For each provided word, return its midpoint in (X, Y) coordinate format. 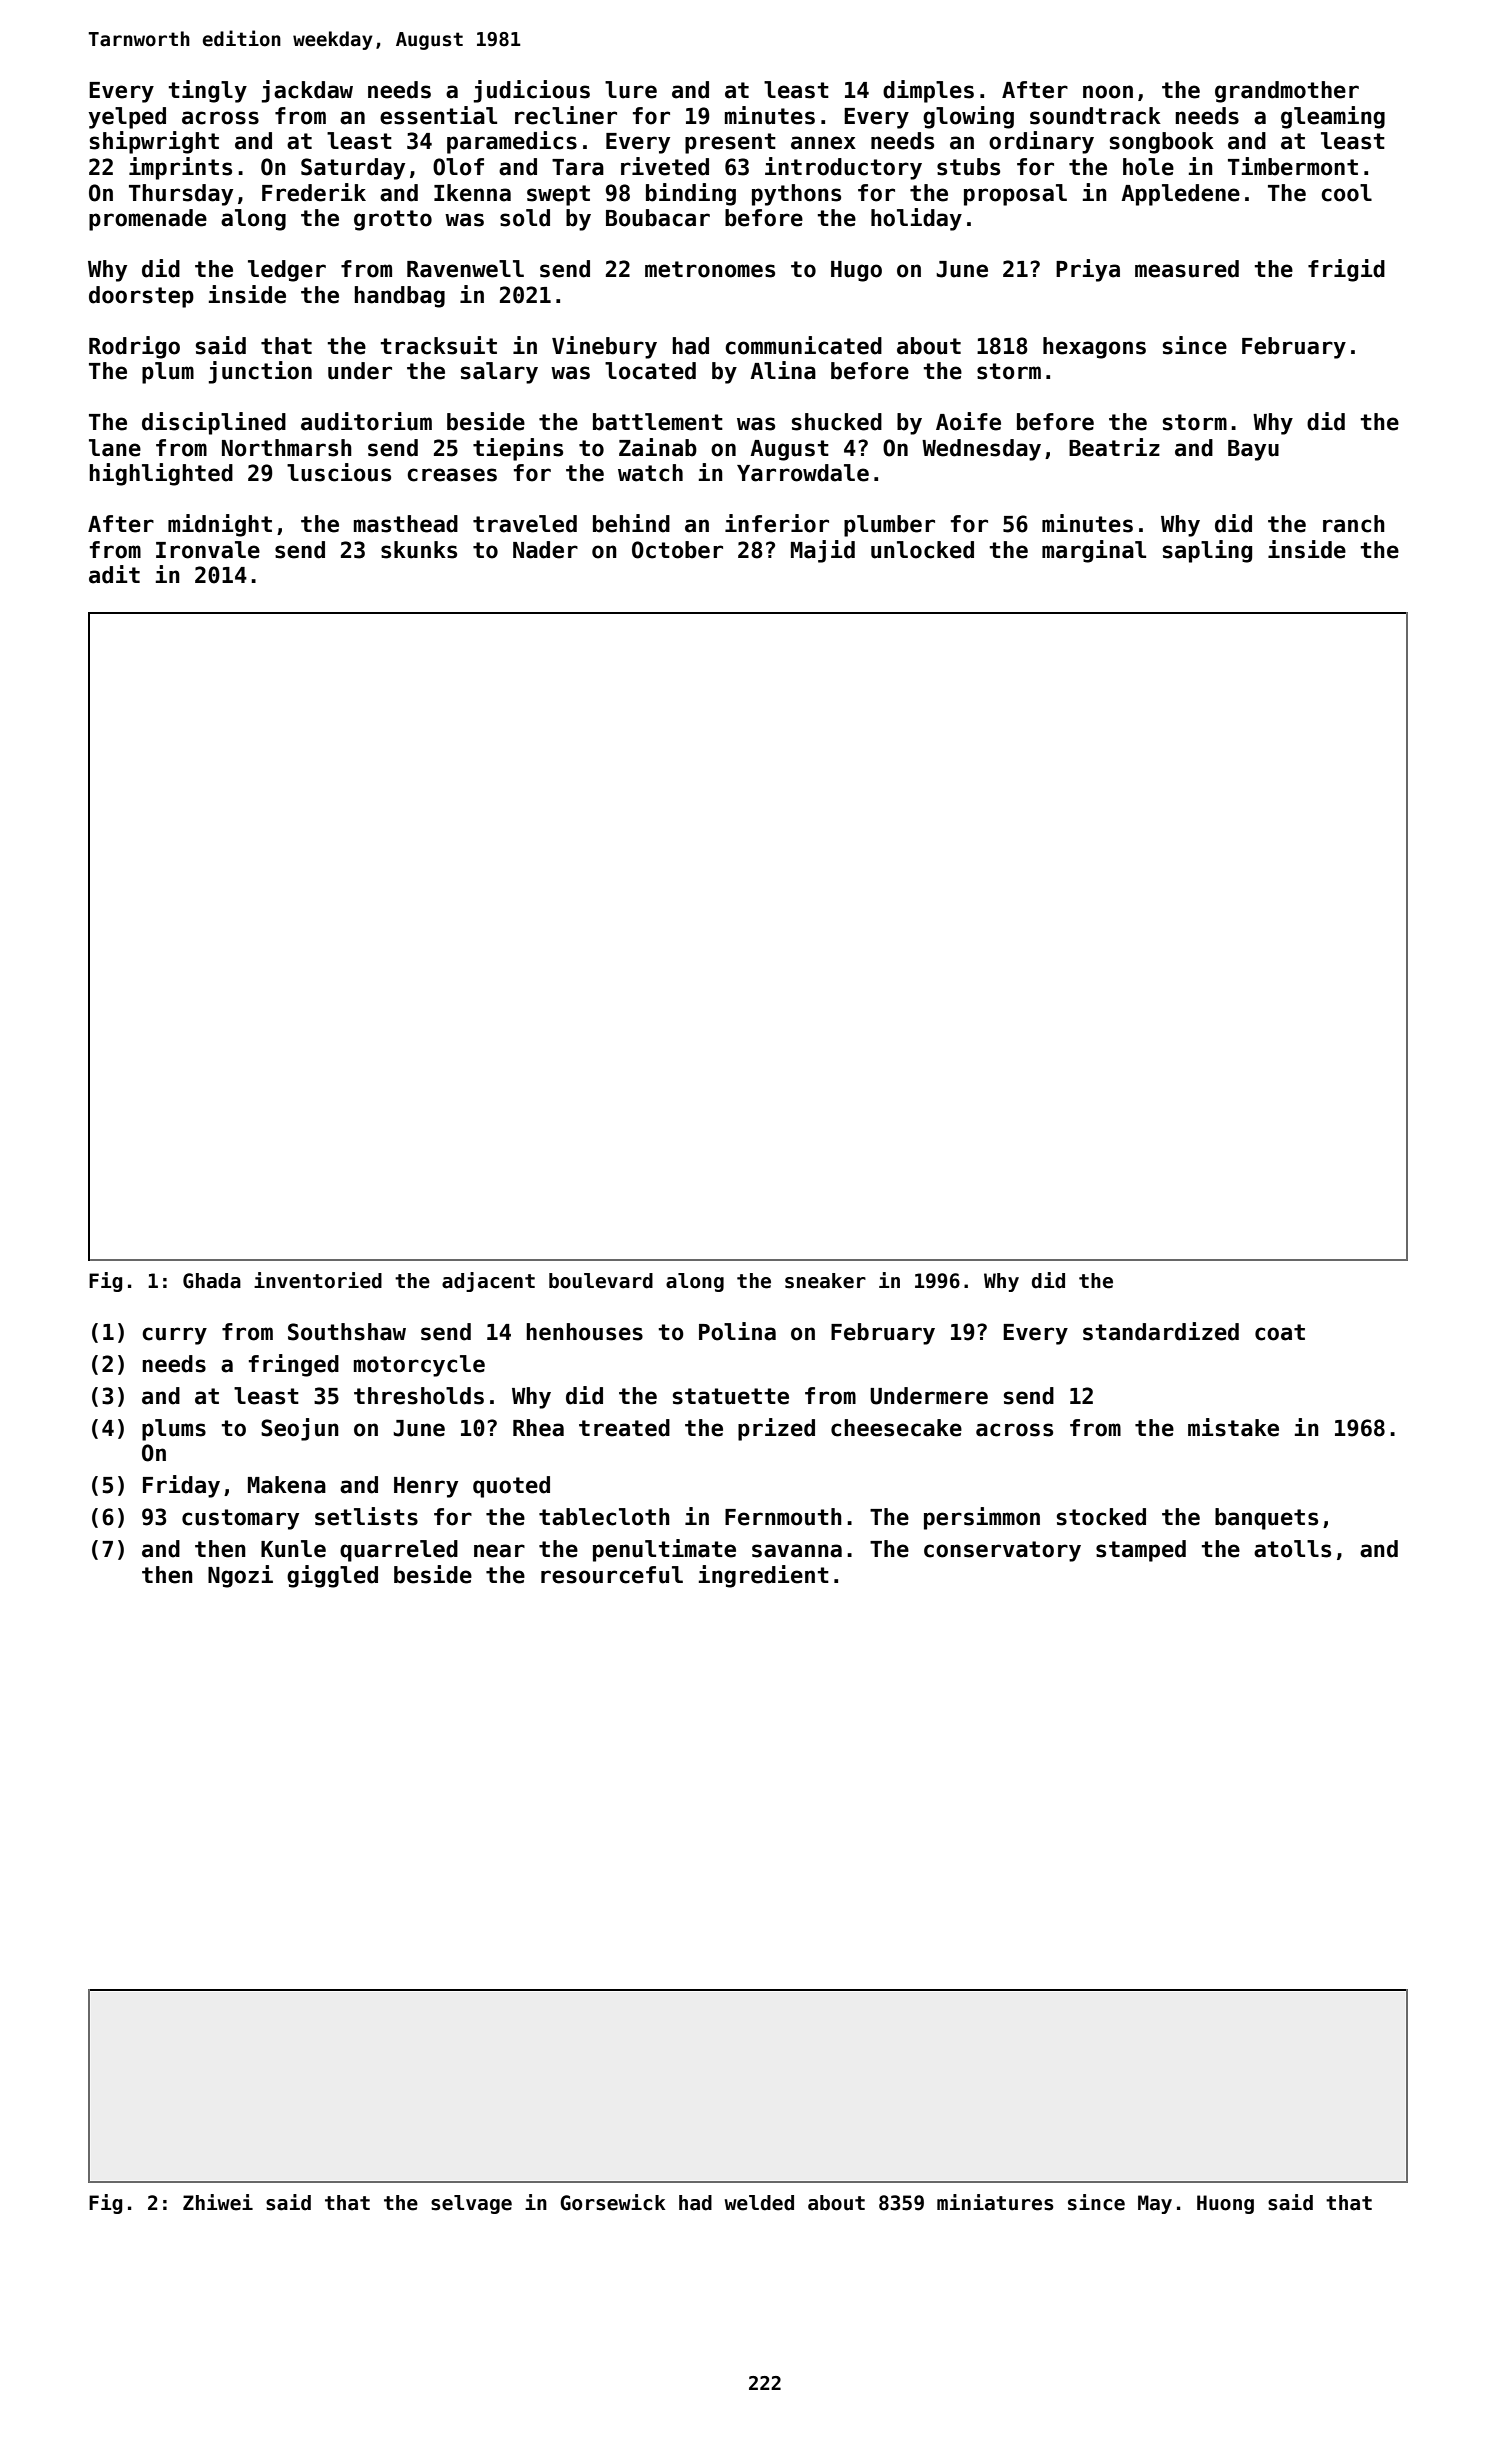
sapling (1207, 551)
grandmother (1287, 92)
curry (174, 1336)
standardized (1161, 1331)
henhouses (584, 1332)
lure (631, 90)
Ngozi (240, 1576)
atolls (1292, 1549)
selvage (471, 2204)
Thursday (181, 195)
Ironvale (208, 550)
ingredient (764, 1576)
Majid (823, 551)
